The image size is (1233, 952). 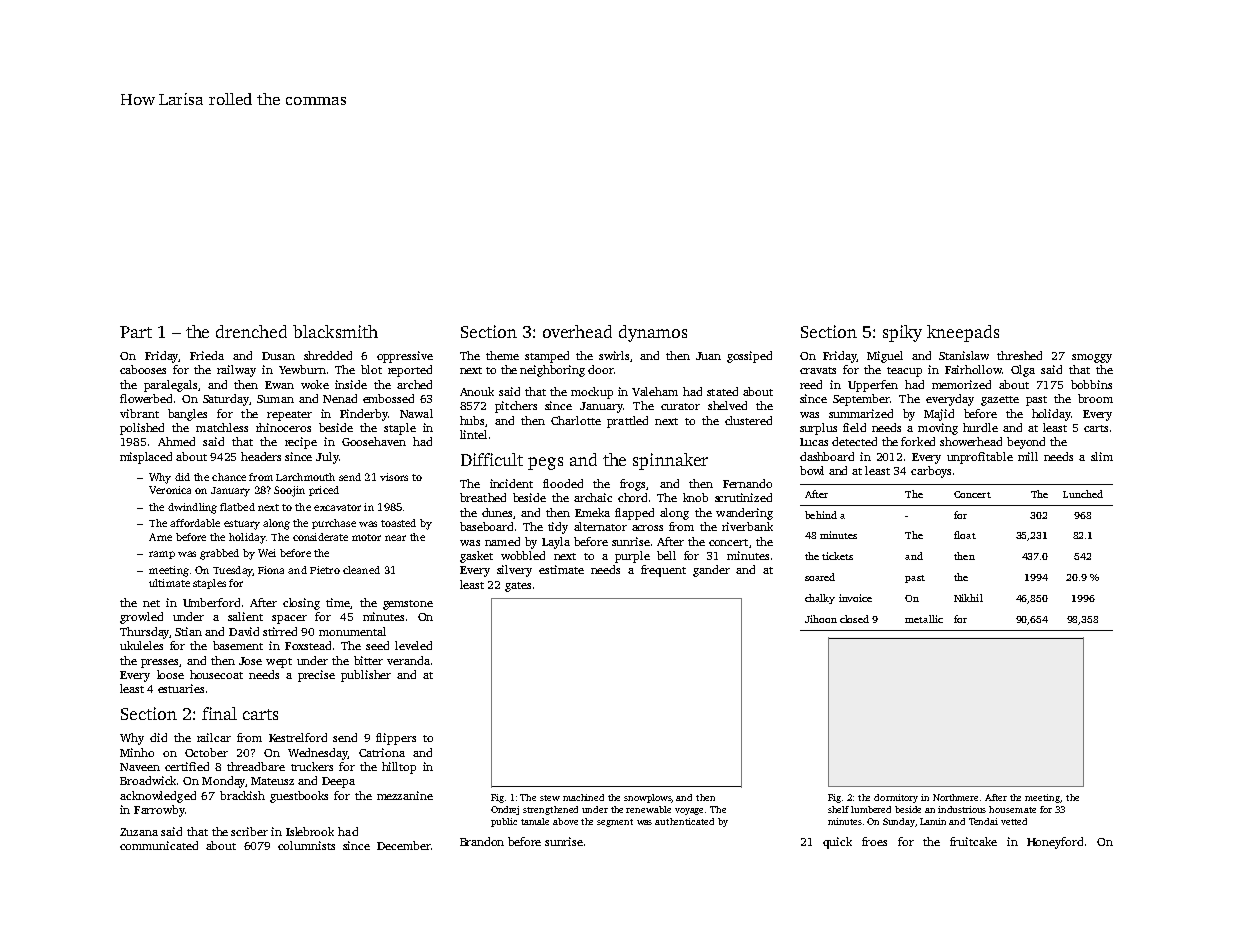 What do you see at coordinates (472, 420) in the screenshot?
I see `hubs` at bounding box center [472, 420].
